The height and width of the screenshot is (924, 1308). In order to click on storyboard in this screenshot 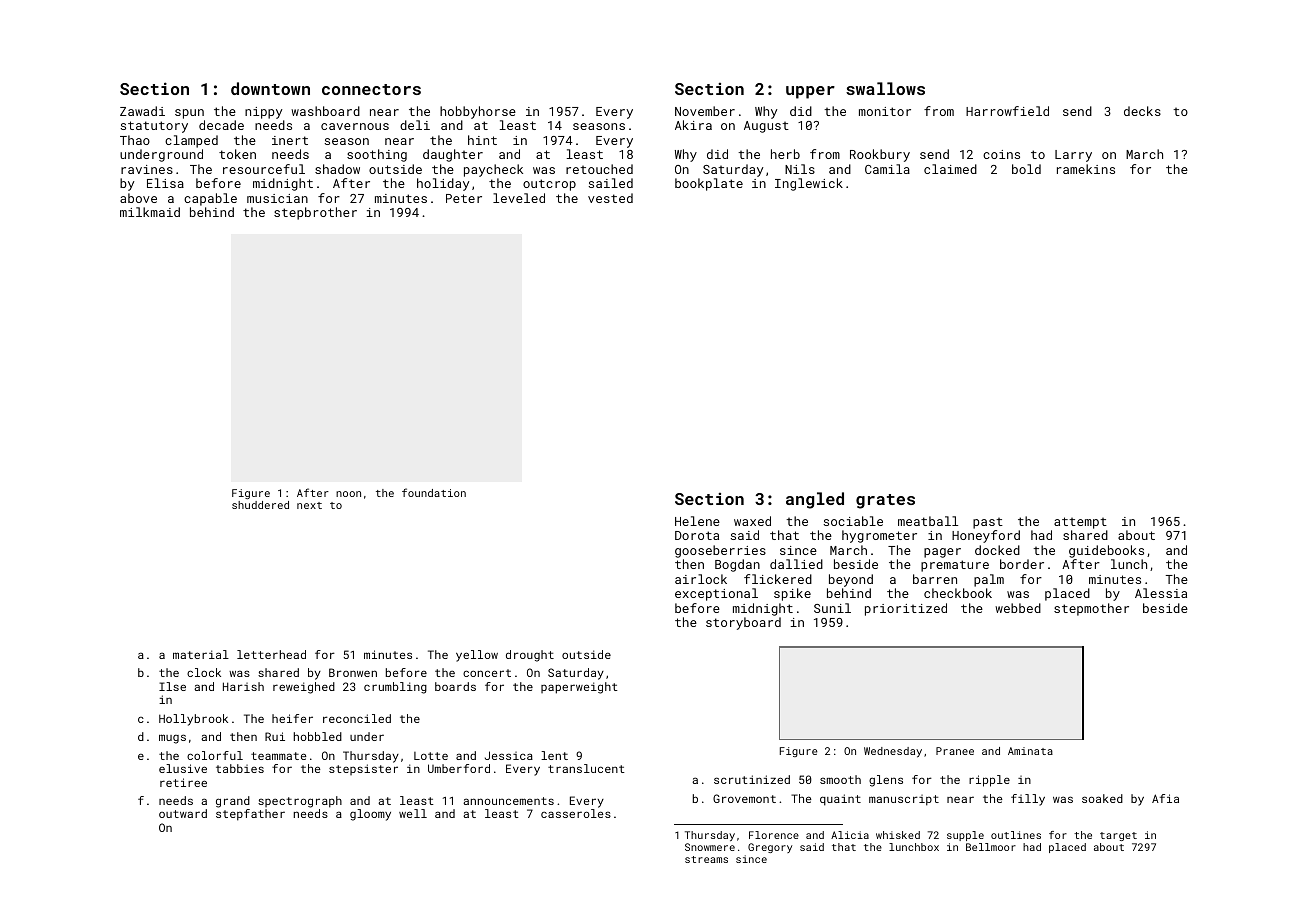, I will do `click(743, 623)`.
